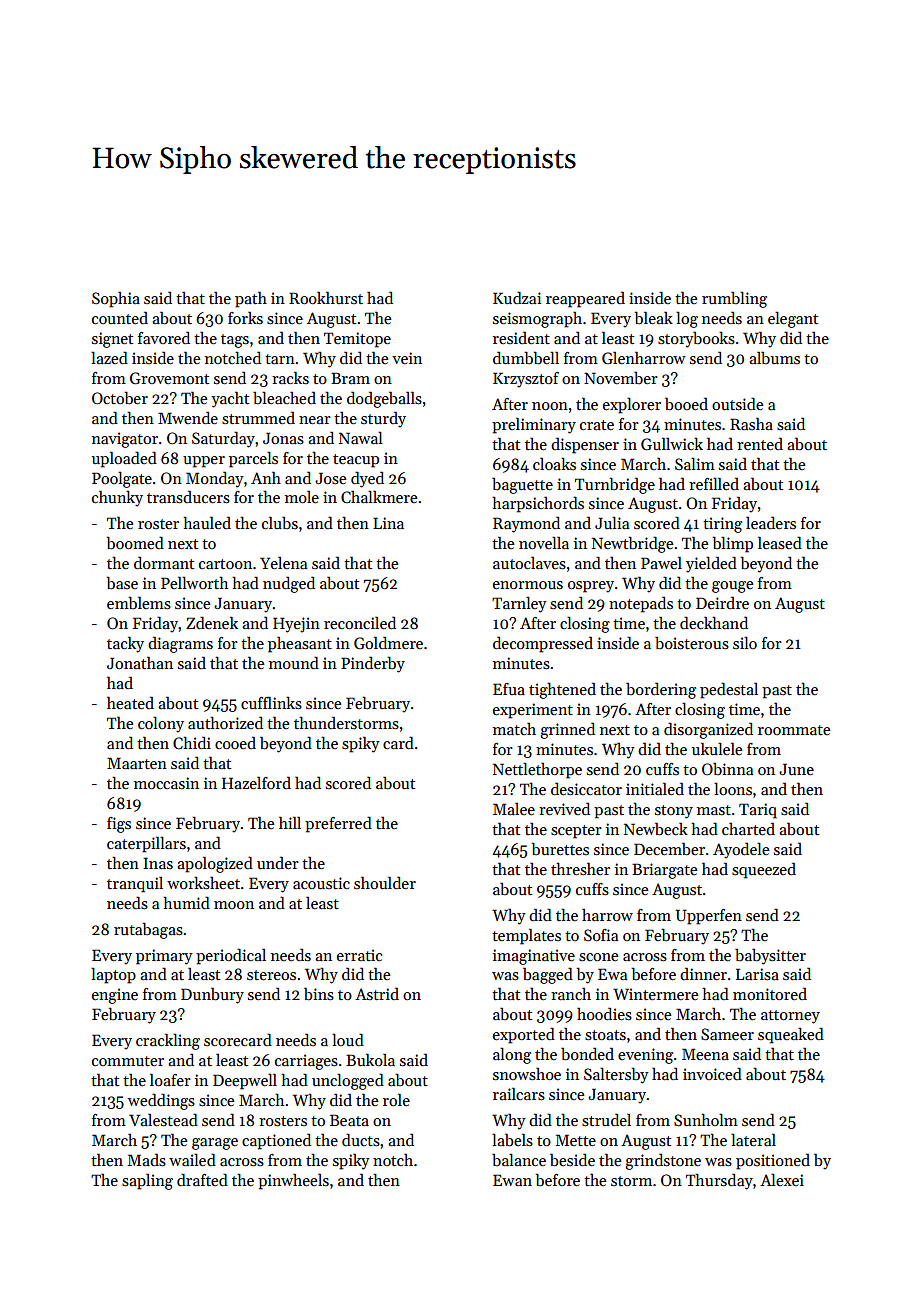 The image size is (924, 1311). What do you see at coordinates (166, 783) in the image?
I see `moccasin` at bounding box center [166, 783].
